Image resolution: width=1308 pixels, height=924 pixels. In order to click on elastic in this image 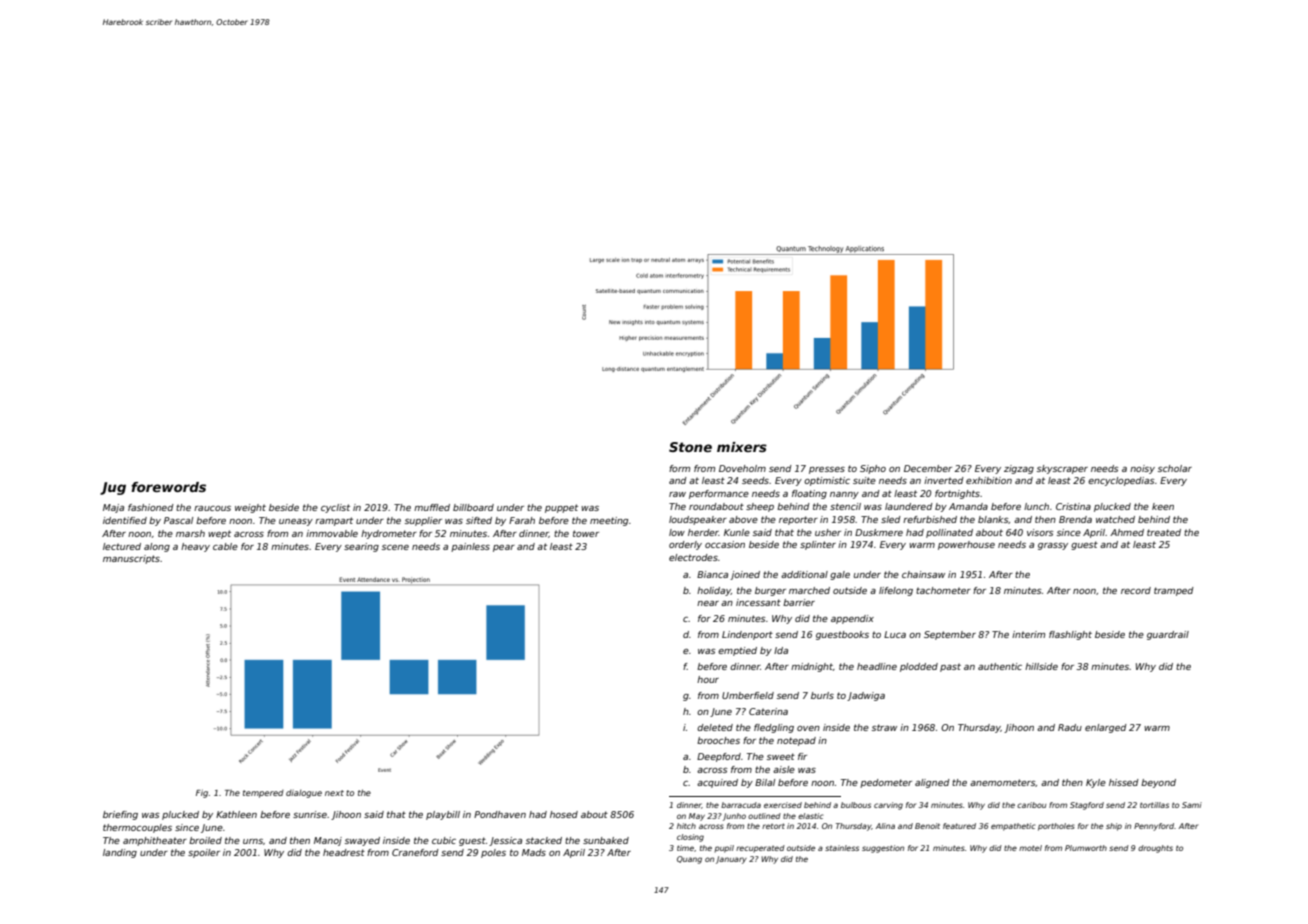, I will do `click(810, 816)`.
